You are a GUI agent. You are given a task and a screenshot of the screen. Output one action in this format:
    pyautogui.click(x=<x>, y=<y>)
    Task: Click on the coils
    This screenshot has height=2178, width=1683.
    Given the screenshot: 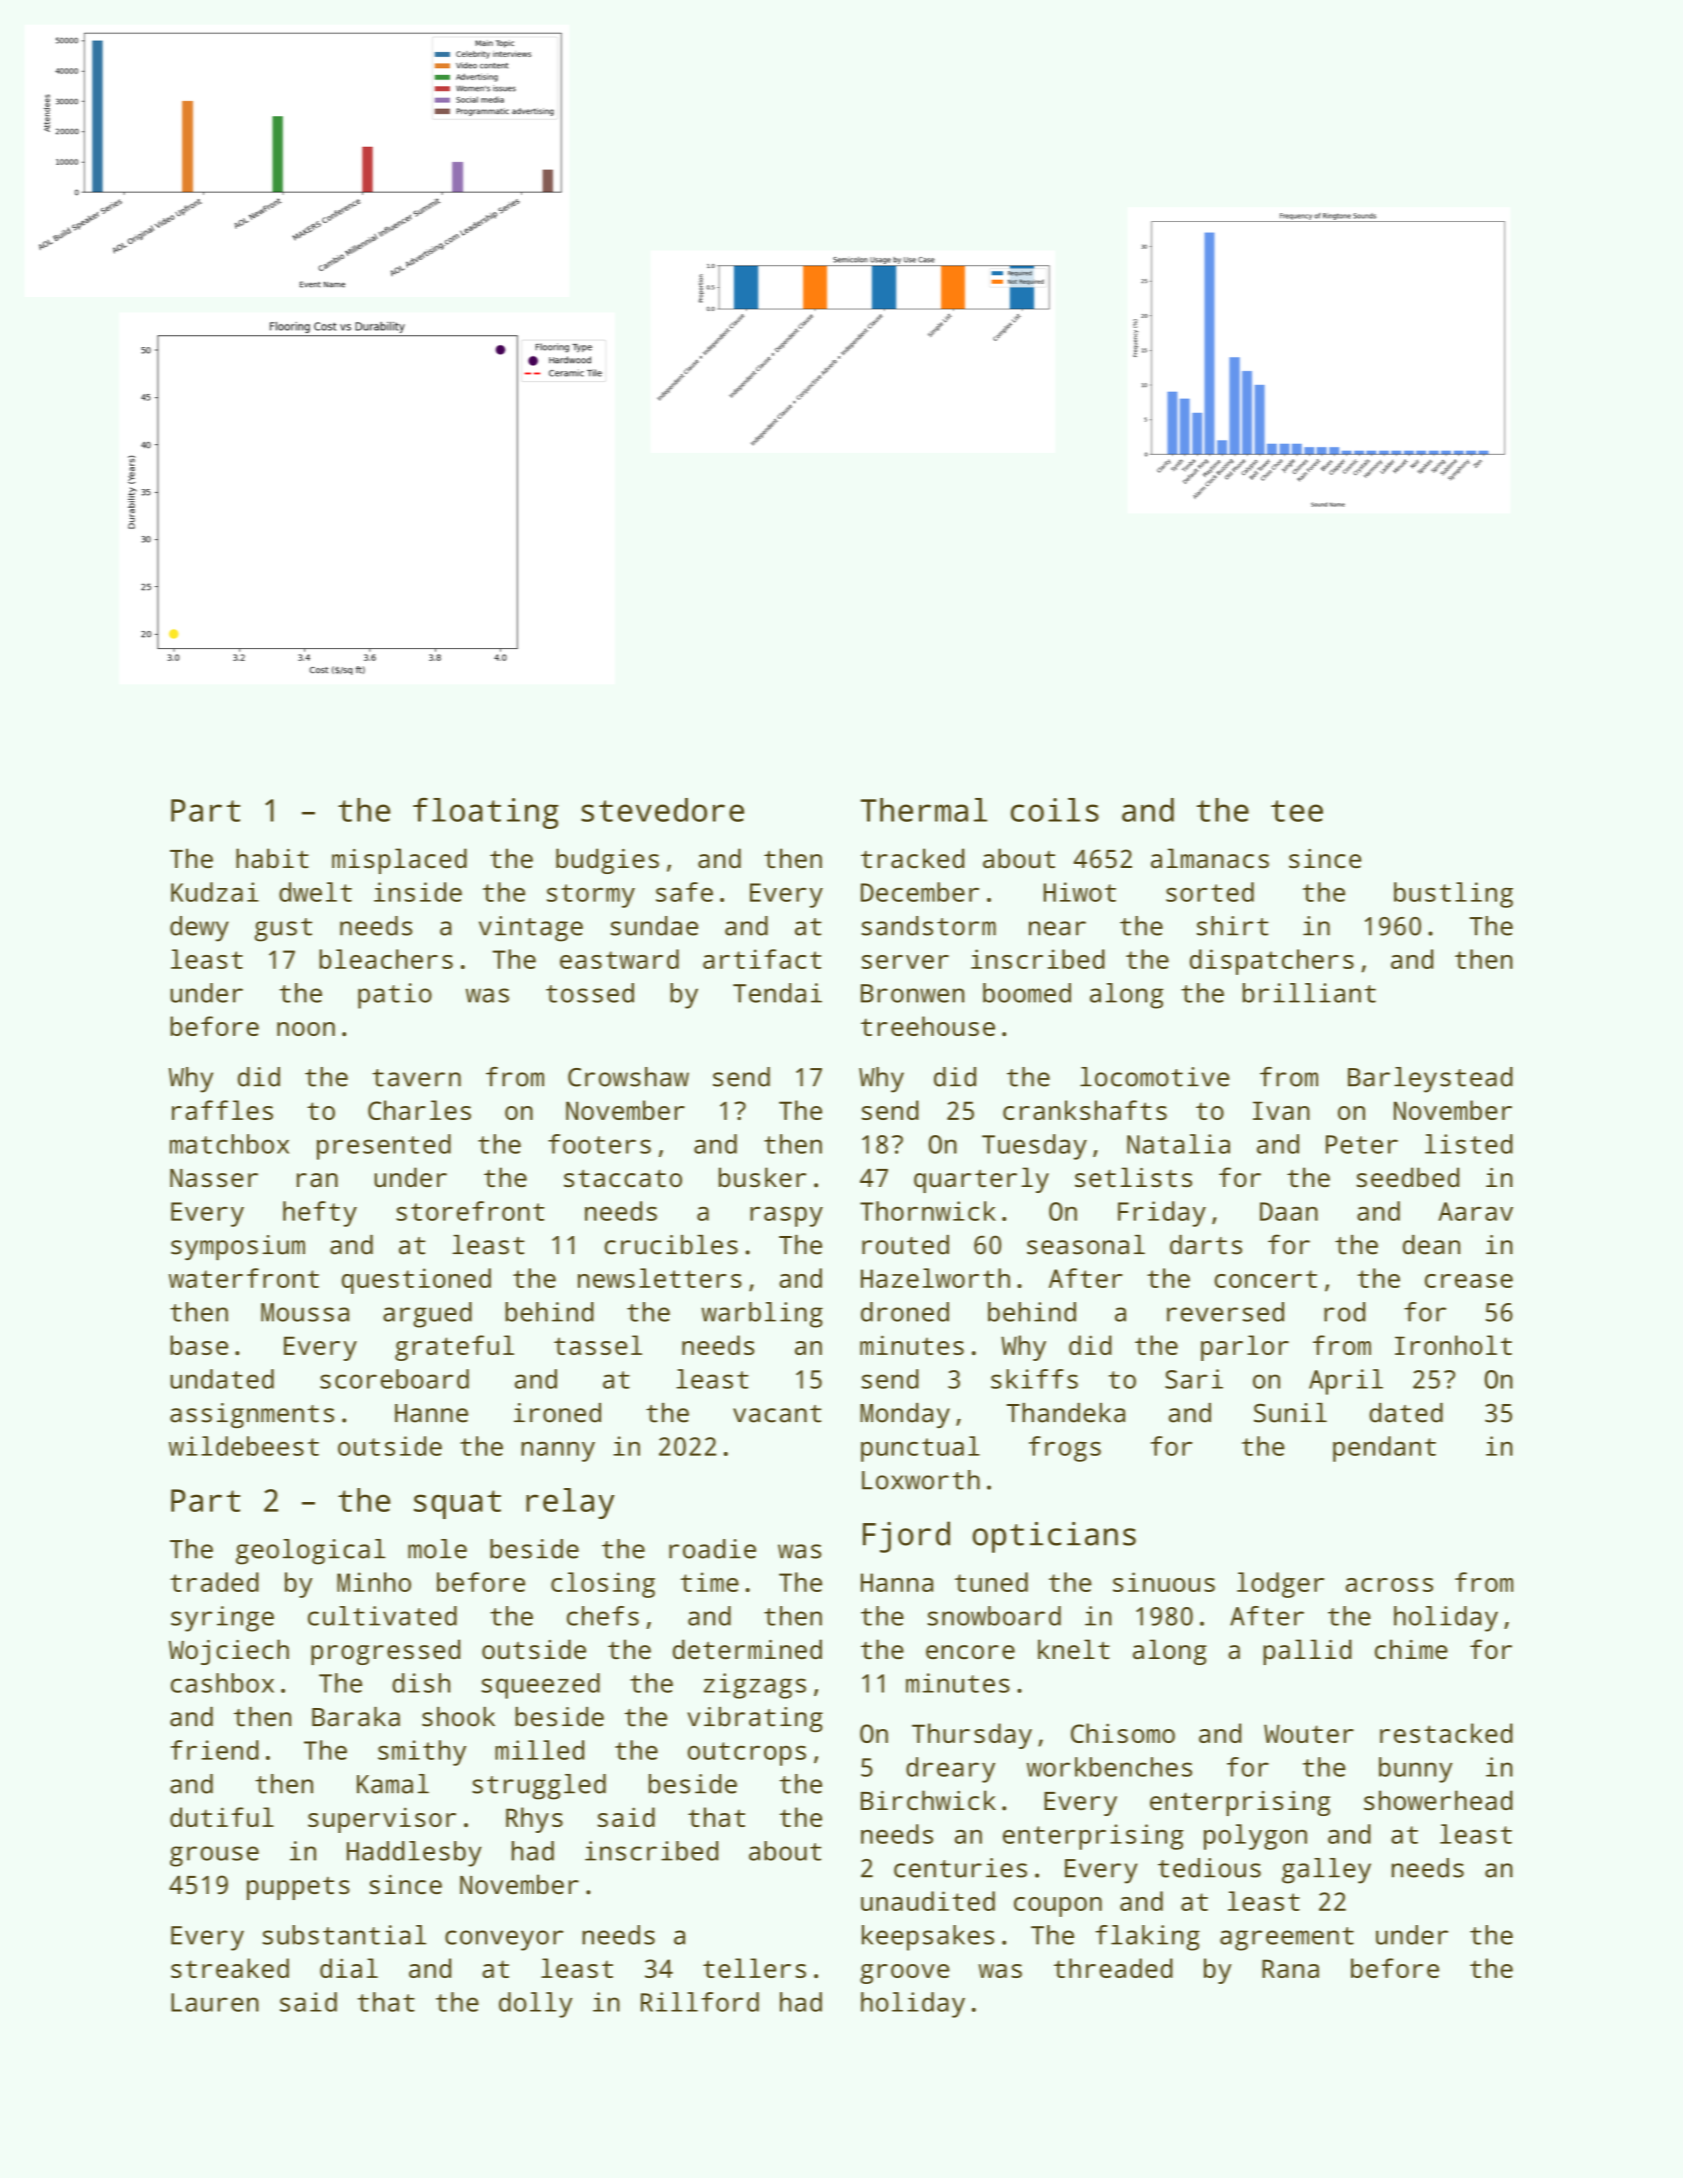 What is the action you would take?
    pyautogui.click(x=1055, y=810)
